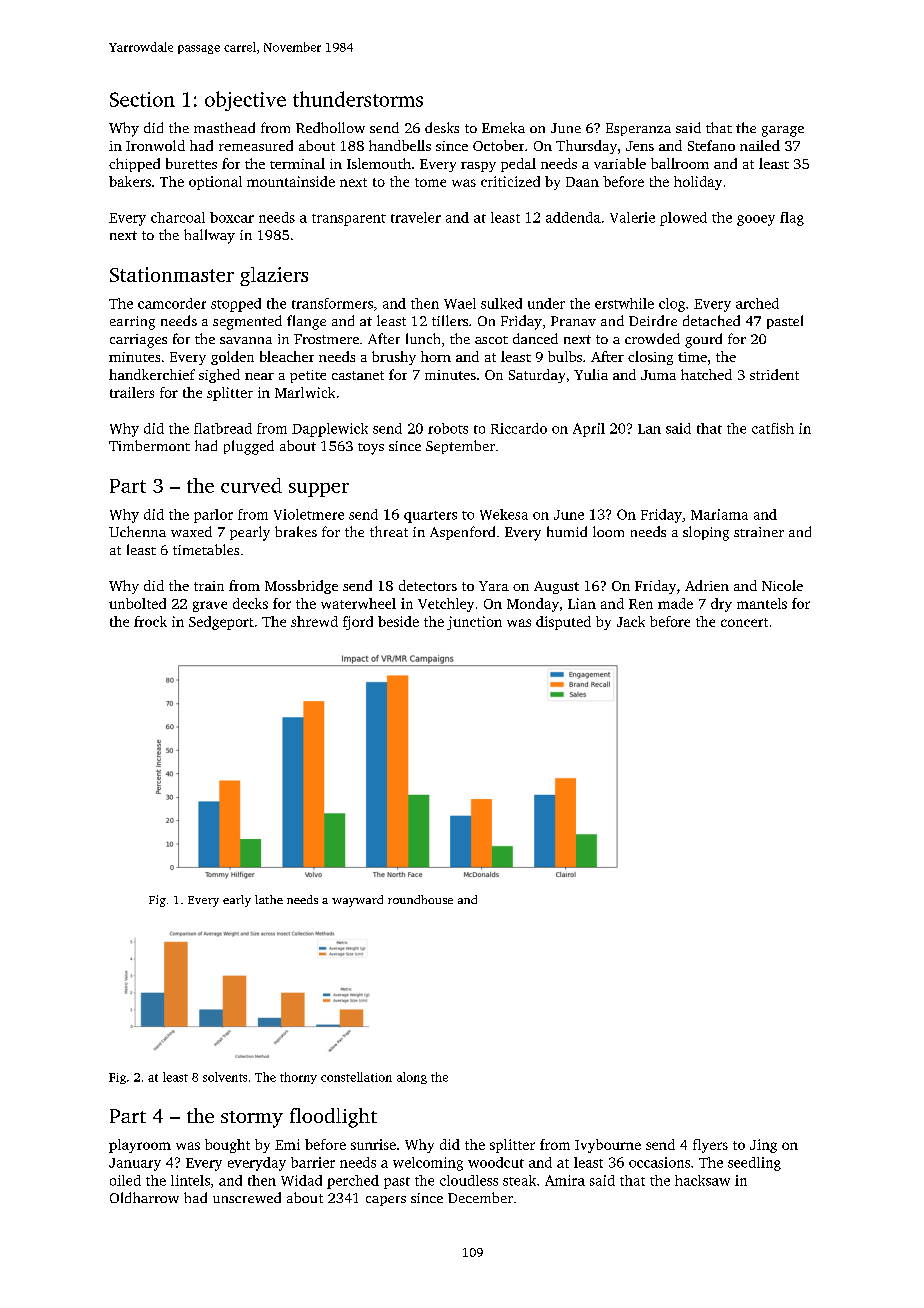 This document has height=1308, width=924. I want to click on desks, so click(442, 127).
